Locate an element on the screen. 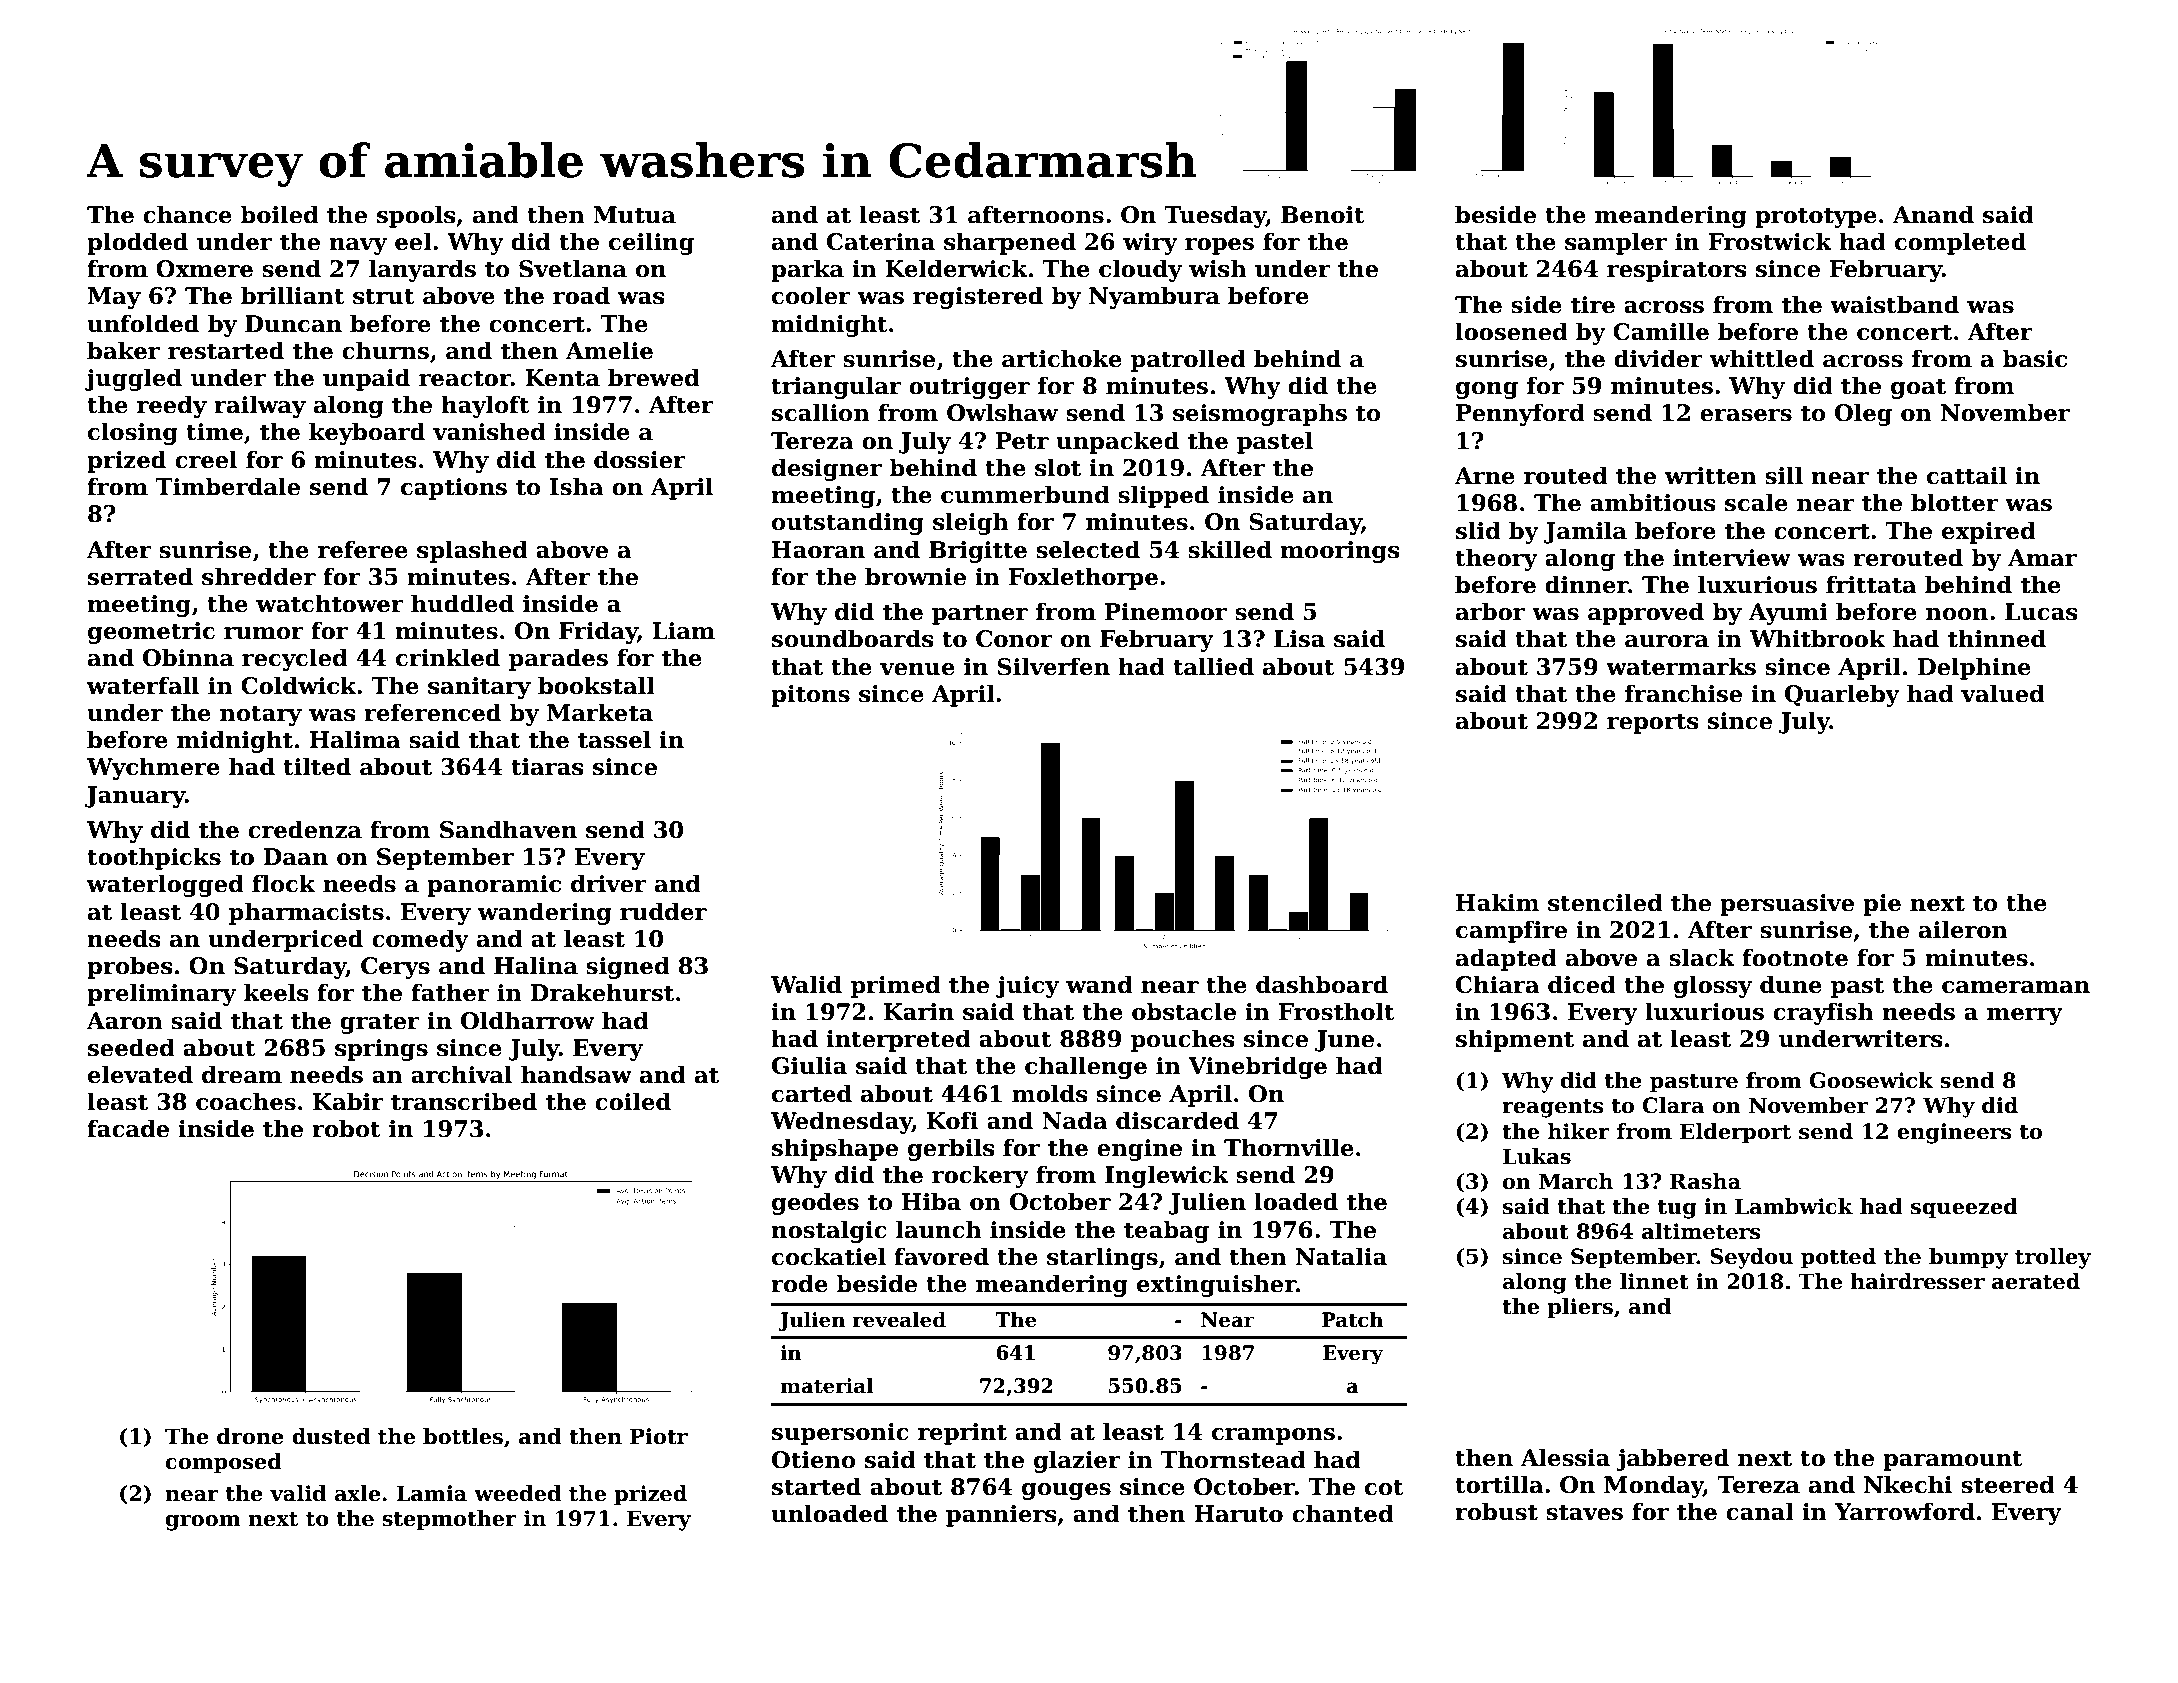 Image resolution: width=2178 pixels, height=1683 pixels. rudder is located at coordinates (663, 911).
